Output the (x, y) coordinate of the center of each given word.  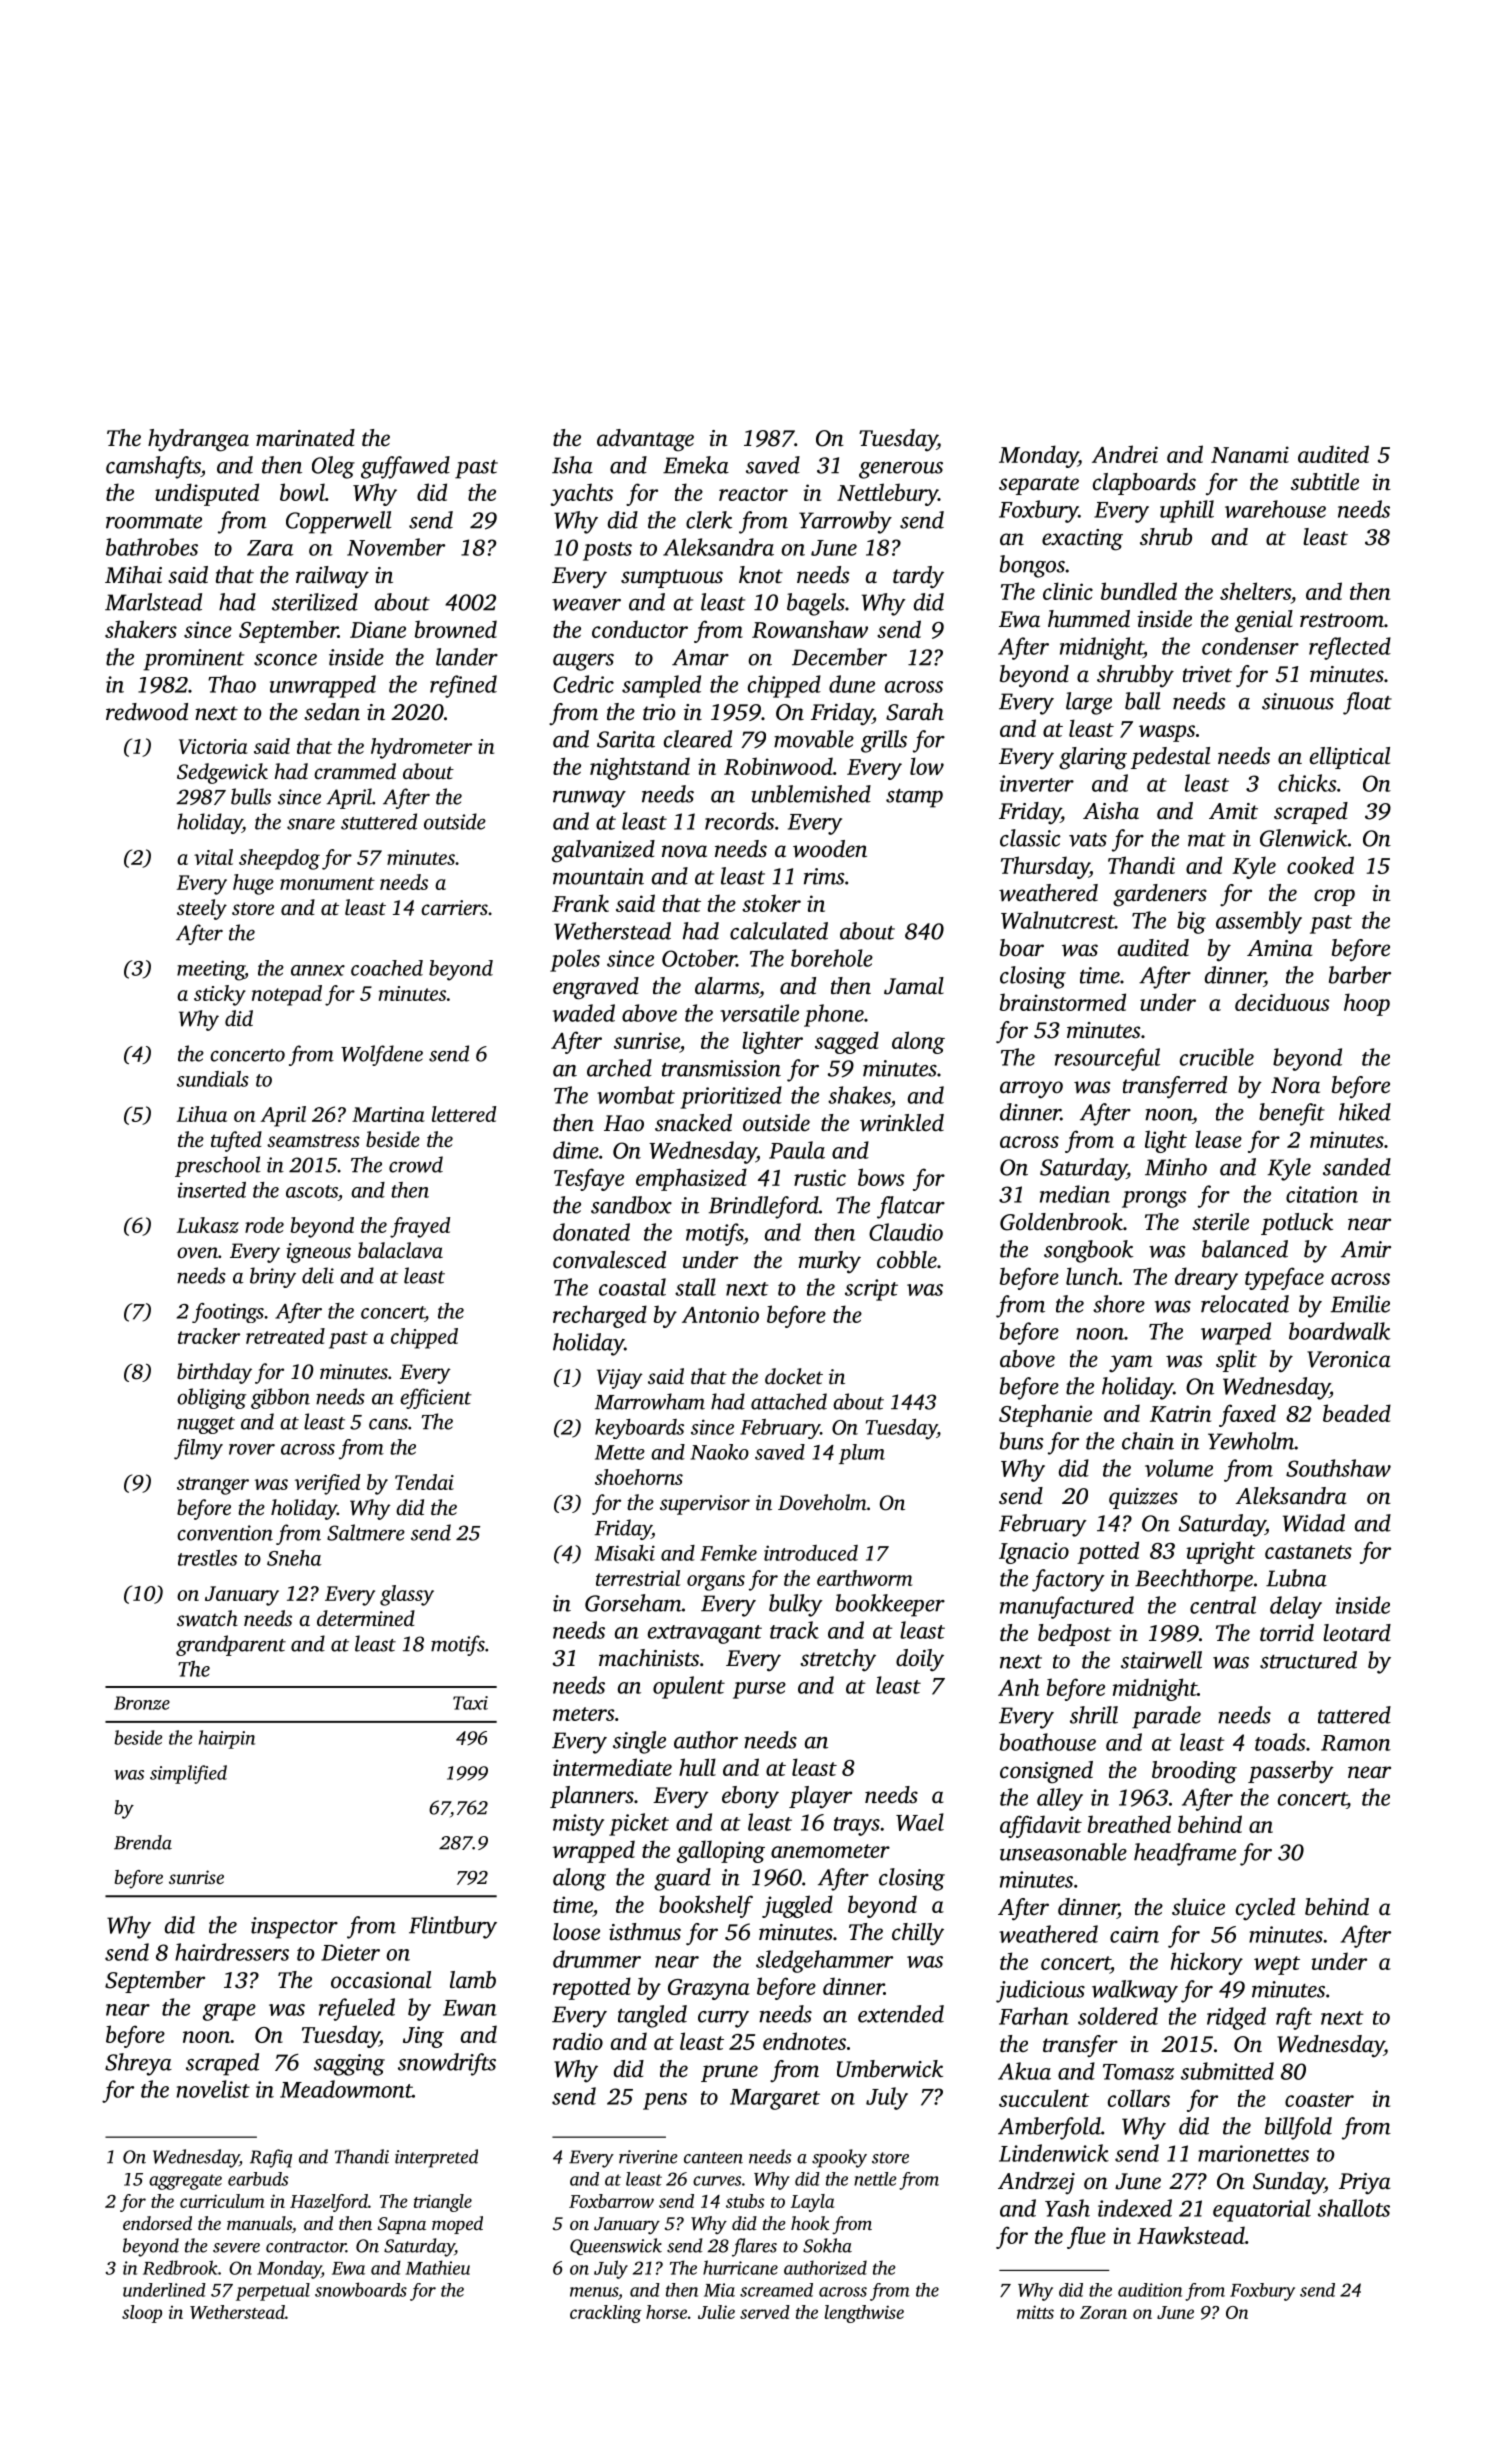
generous (901, 470)
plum (862, 1454)
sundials (213, 1079)
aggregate (185, 2182)
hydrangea (198, 440)
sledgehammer (824, 1961)
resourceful (1107, 1059)
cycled (1265, 1909)
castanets (1308, 1552)
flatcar (911, 1207)
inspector (294, 1928)
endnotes (804, 2041)
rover (252, 1449)
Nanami (1250, 454)
